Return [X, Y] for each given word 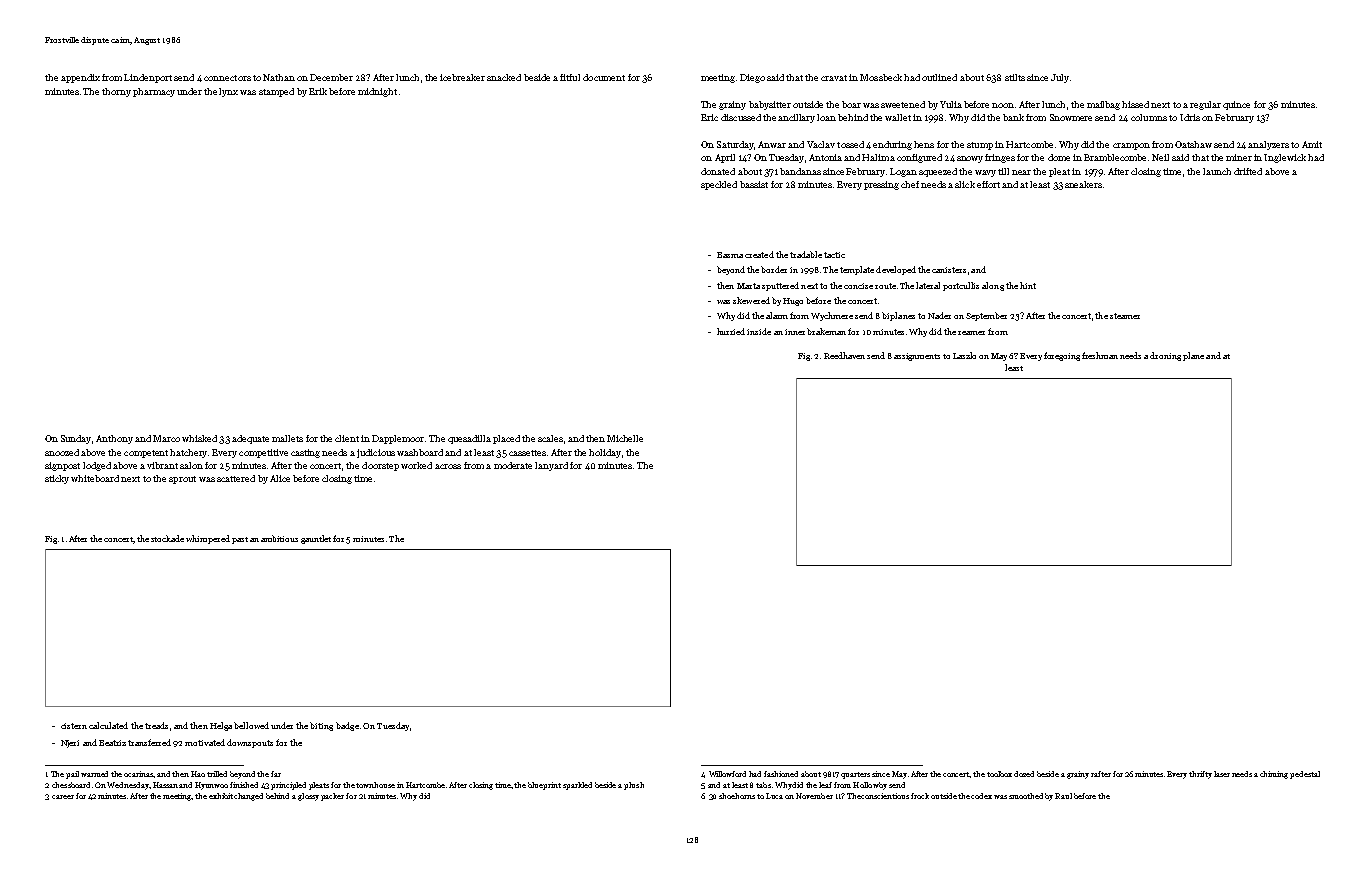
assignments [917, 357]
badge [347, 726]
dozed [1024, 774]
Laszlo [964, 355]
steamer [1125, 316]
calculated [108, 725]
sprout [182, 480]
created [759, 254]
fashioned [781, 774]
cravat [834, 78]
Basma [730, 255]
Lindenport [148, 78]
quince [1236, 105]
